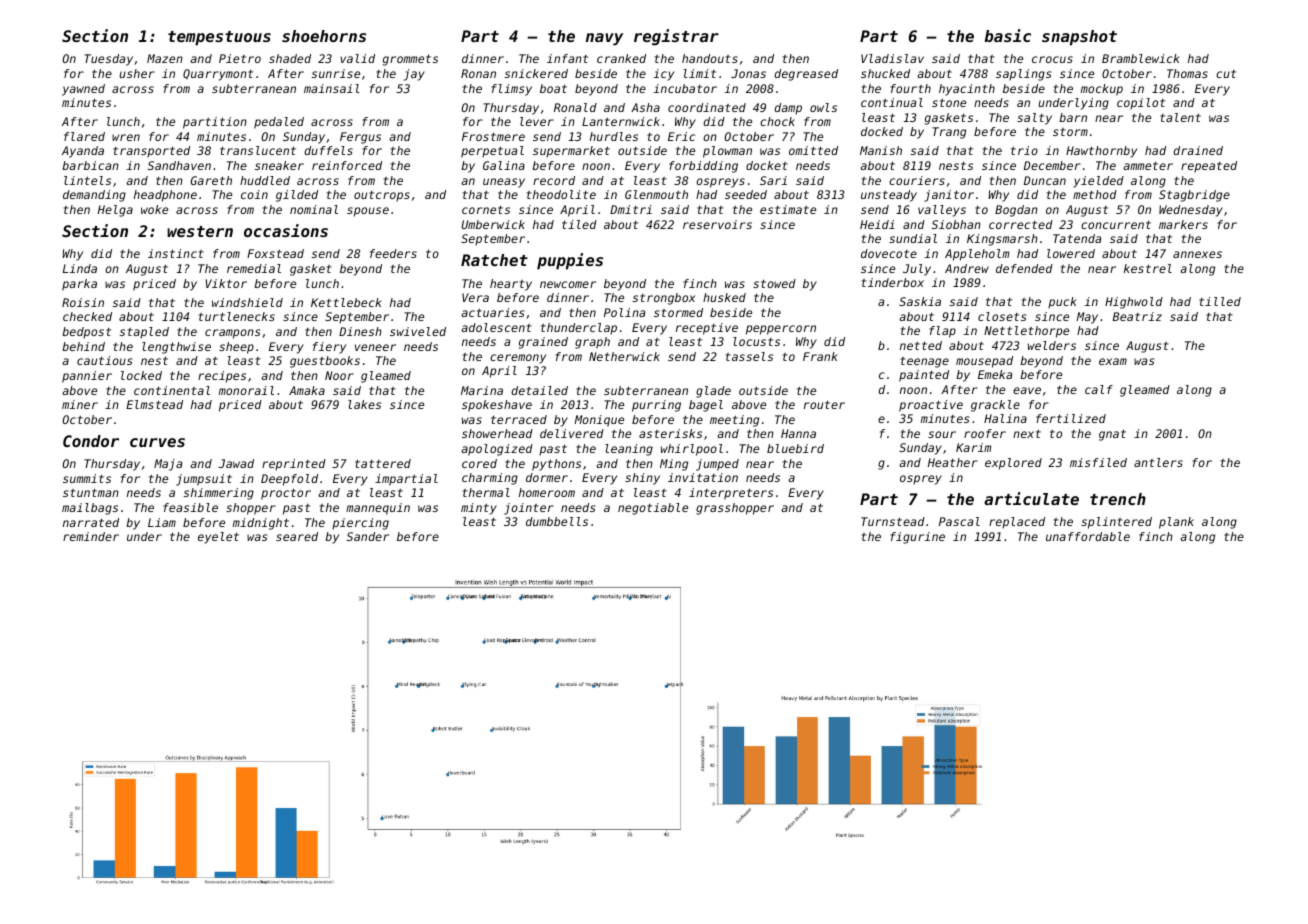 The height and width of the screenshot is (924, 1308). I want to click on theodolite, so click(561, 194).
